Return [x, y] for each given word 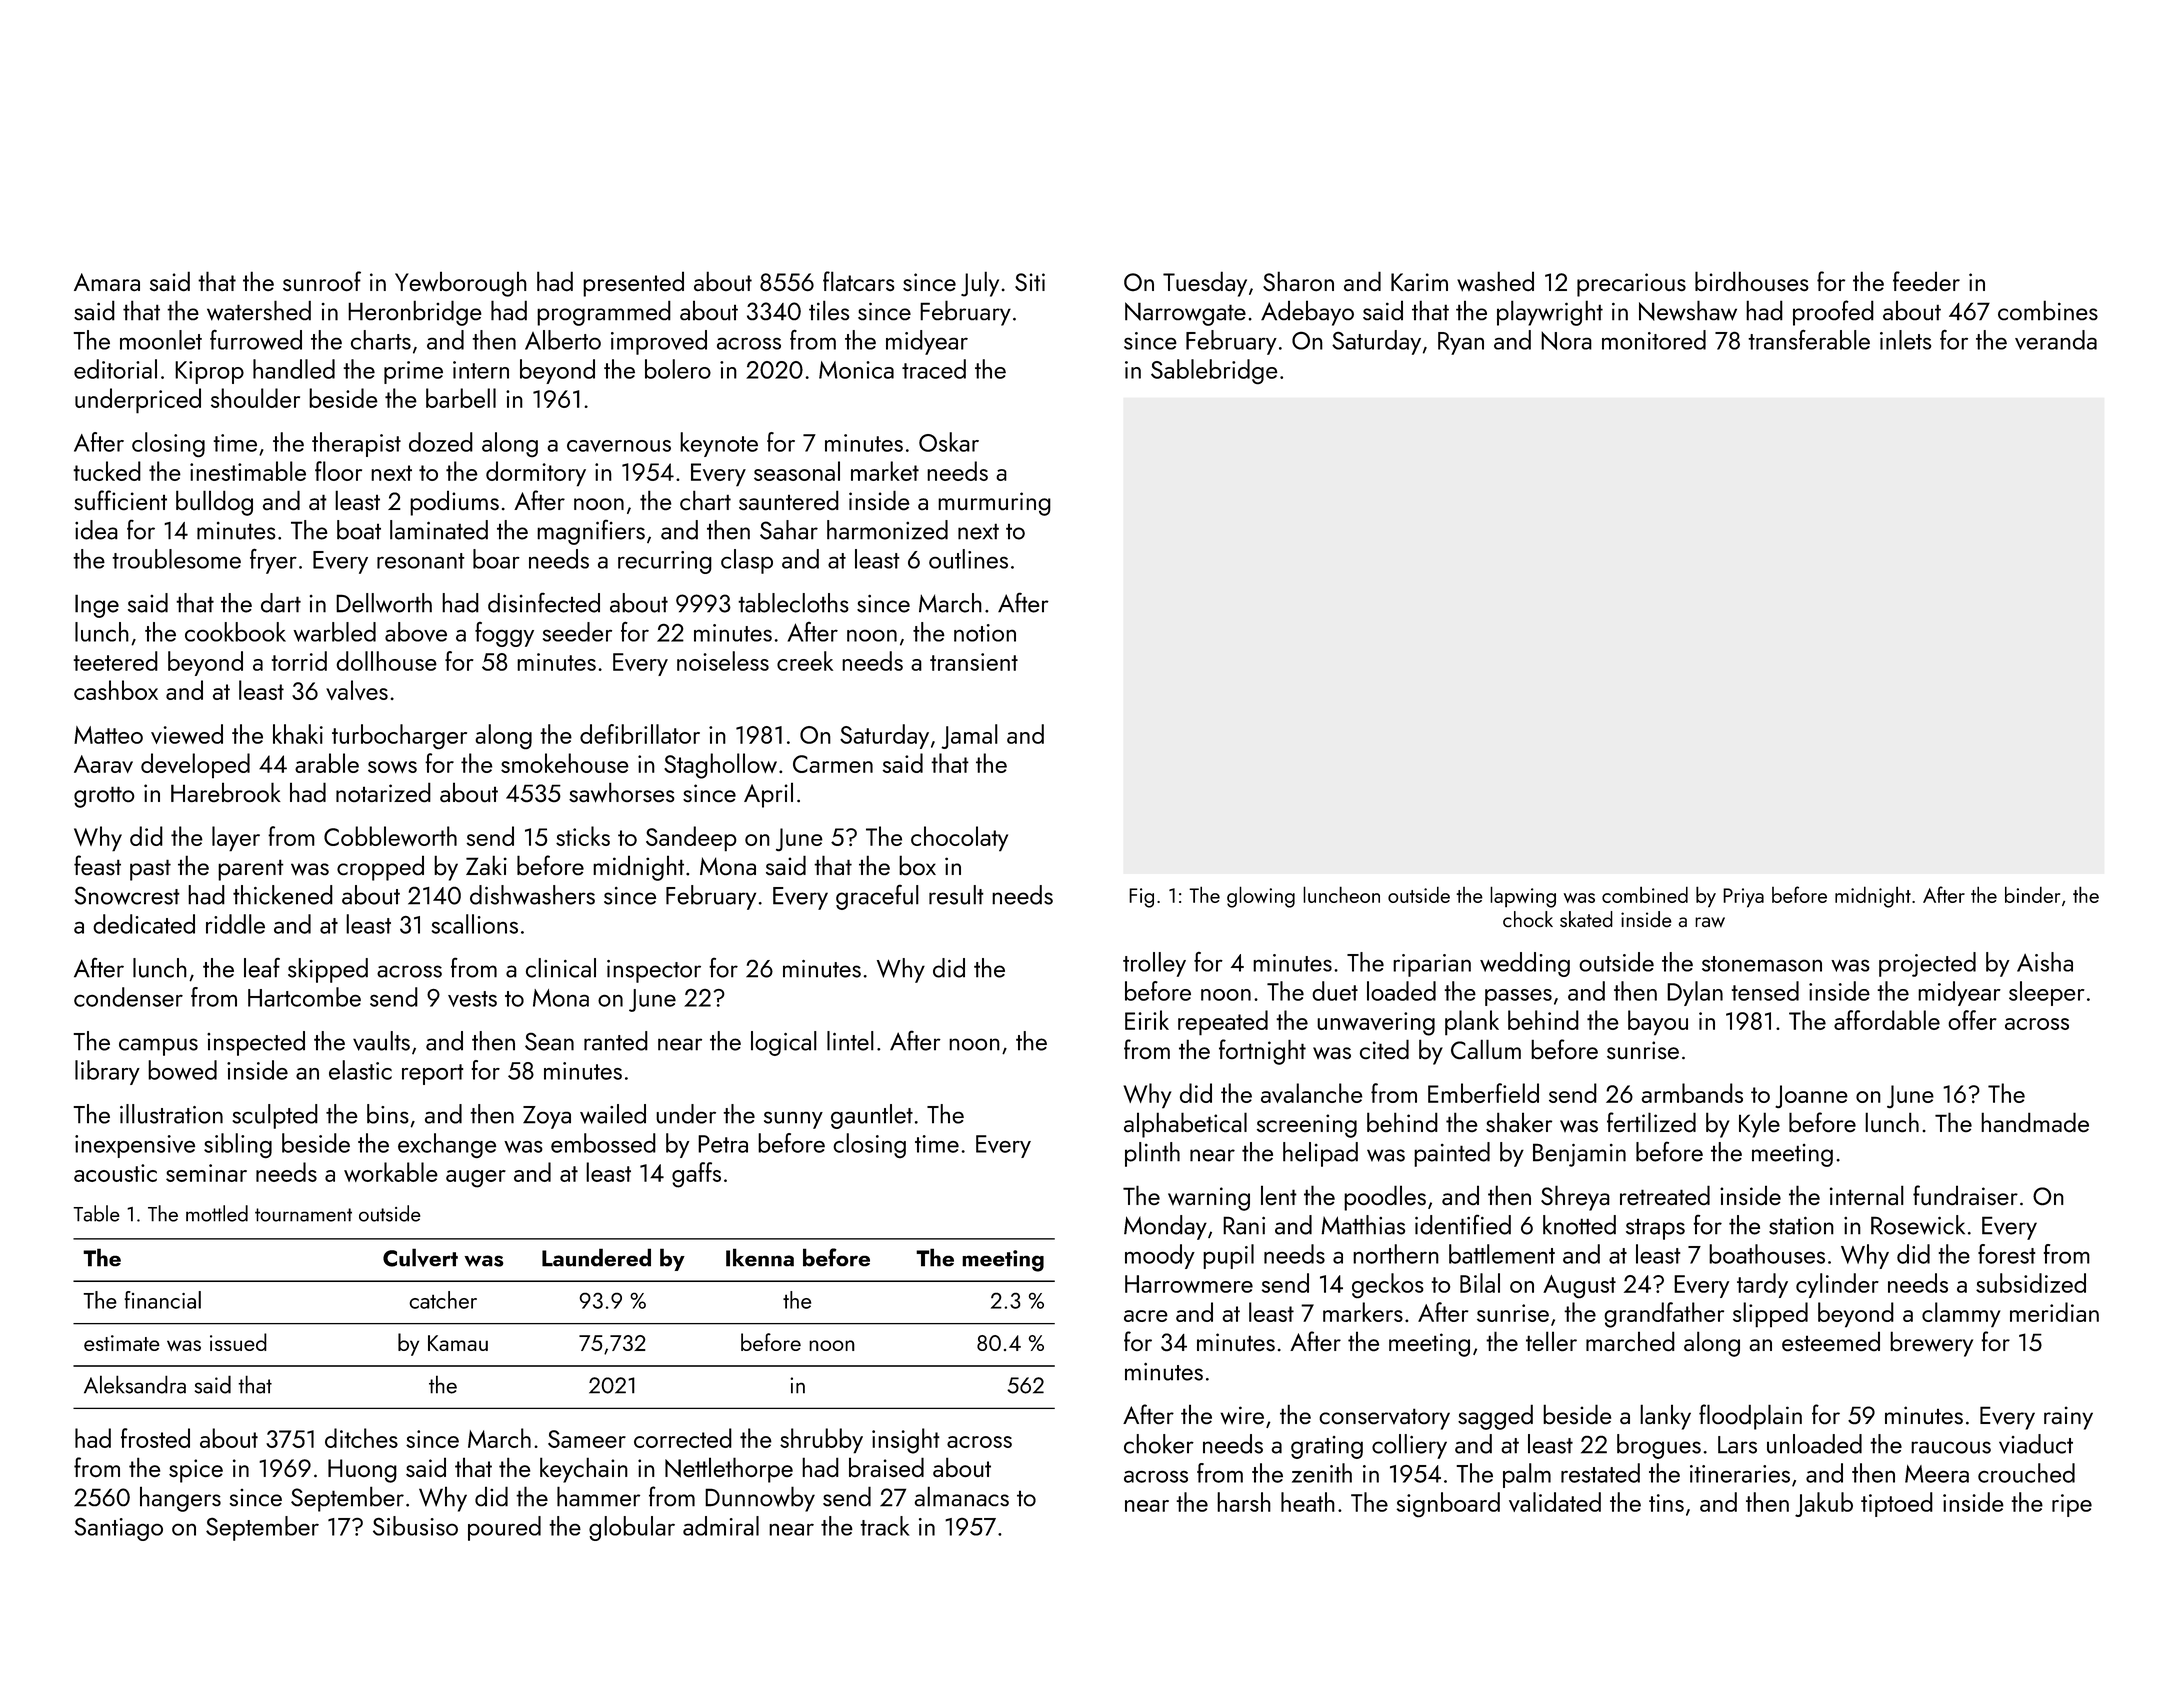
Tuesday [1205, 284]
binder [2032, 894]
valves [357, 690]
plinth [1152, 1154]
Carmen [833, 764]
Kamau [458, 1343]
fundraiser [1965, 1195]
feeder [1926, 281]
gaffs [696, 1175]
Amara [107, 282]
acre [1146, 1316]
